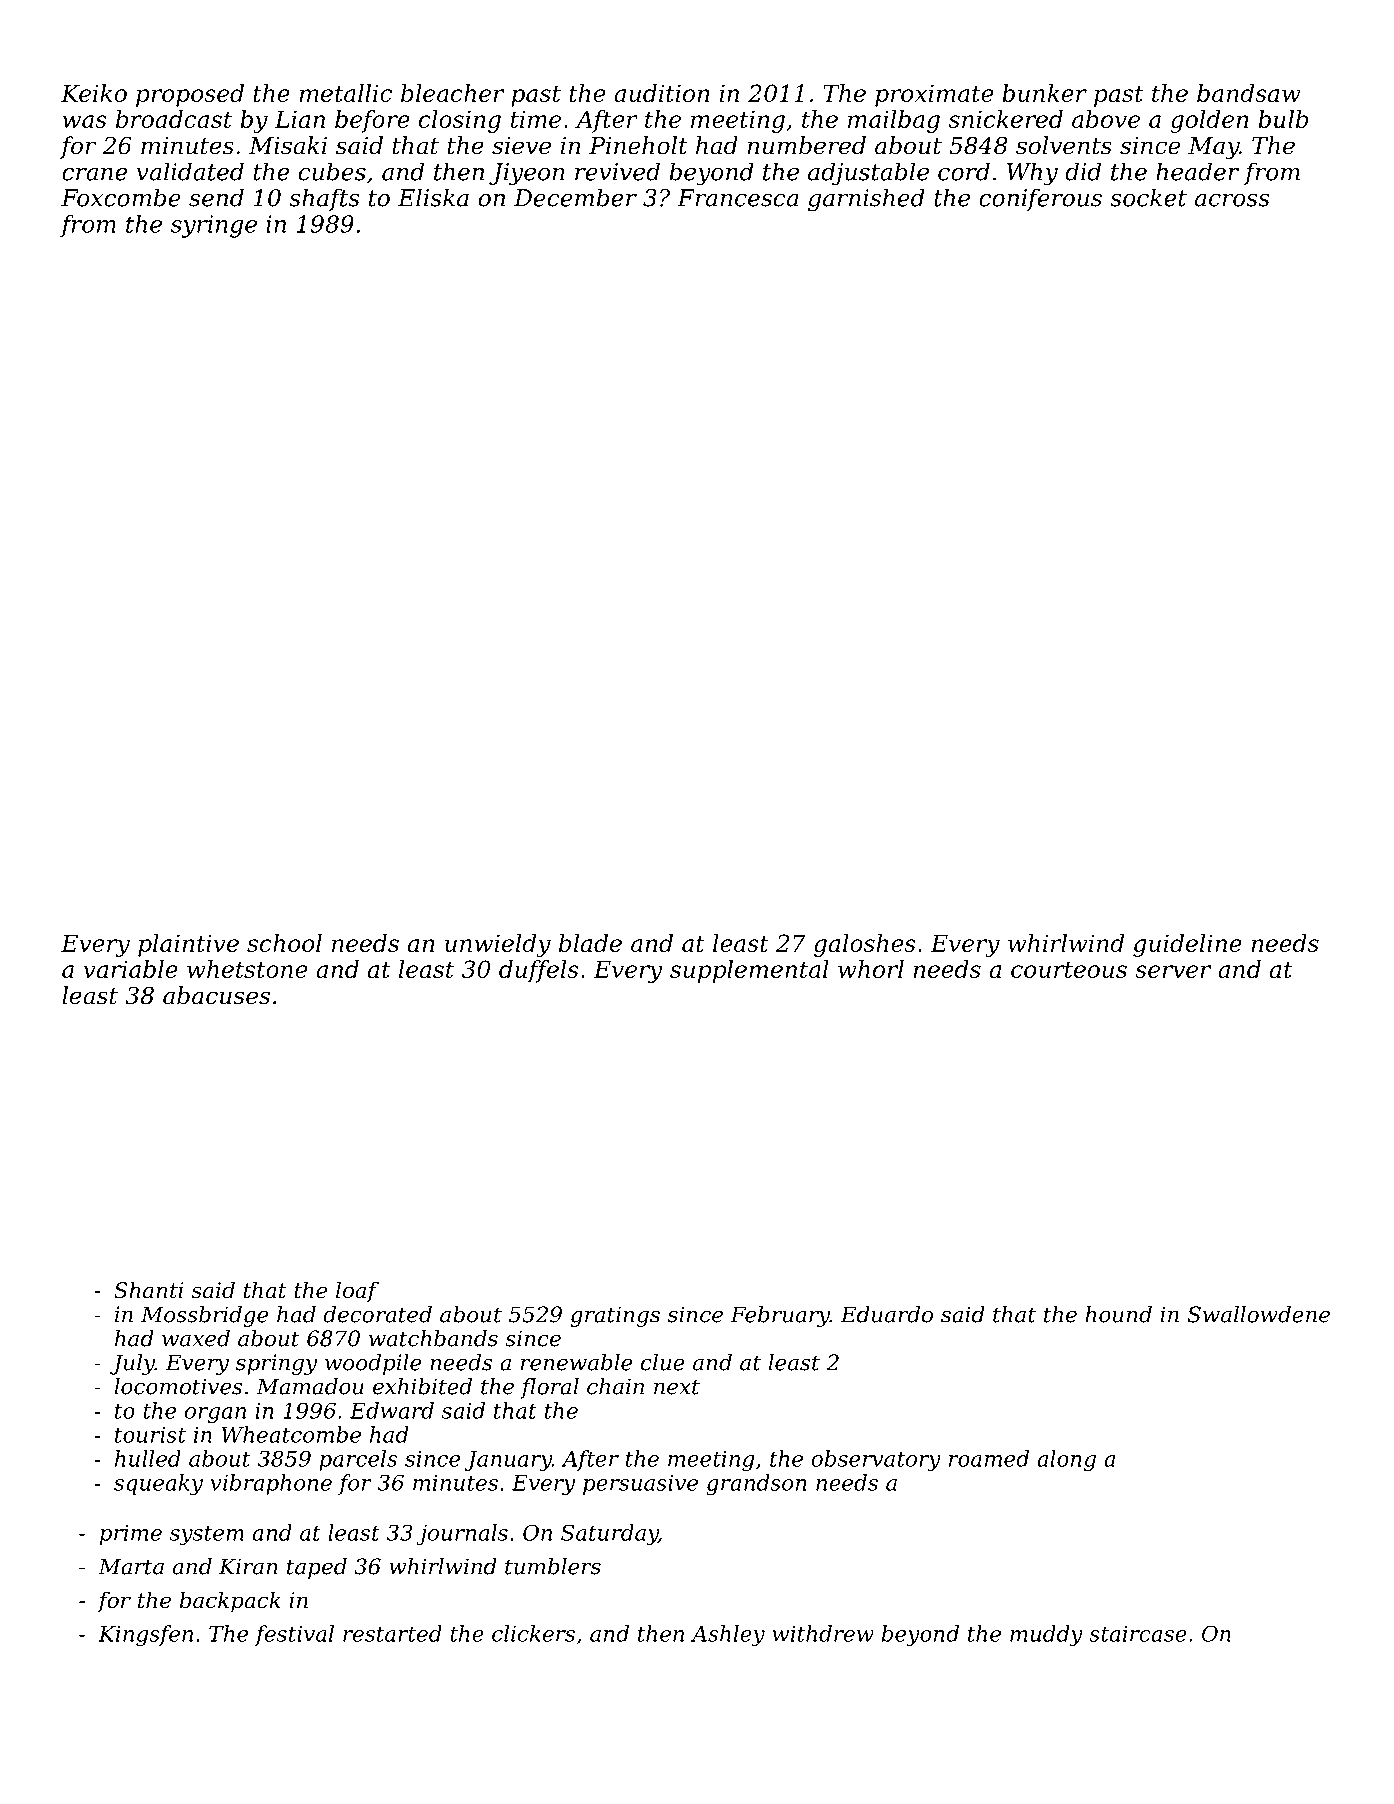 This screenshot has height=1804, width=1394. What do you see at coordinates (346, 93) in the screenshot?
I see `metallic` at bounding box center [346, 93].
